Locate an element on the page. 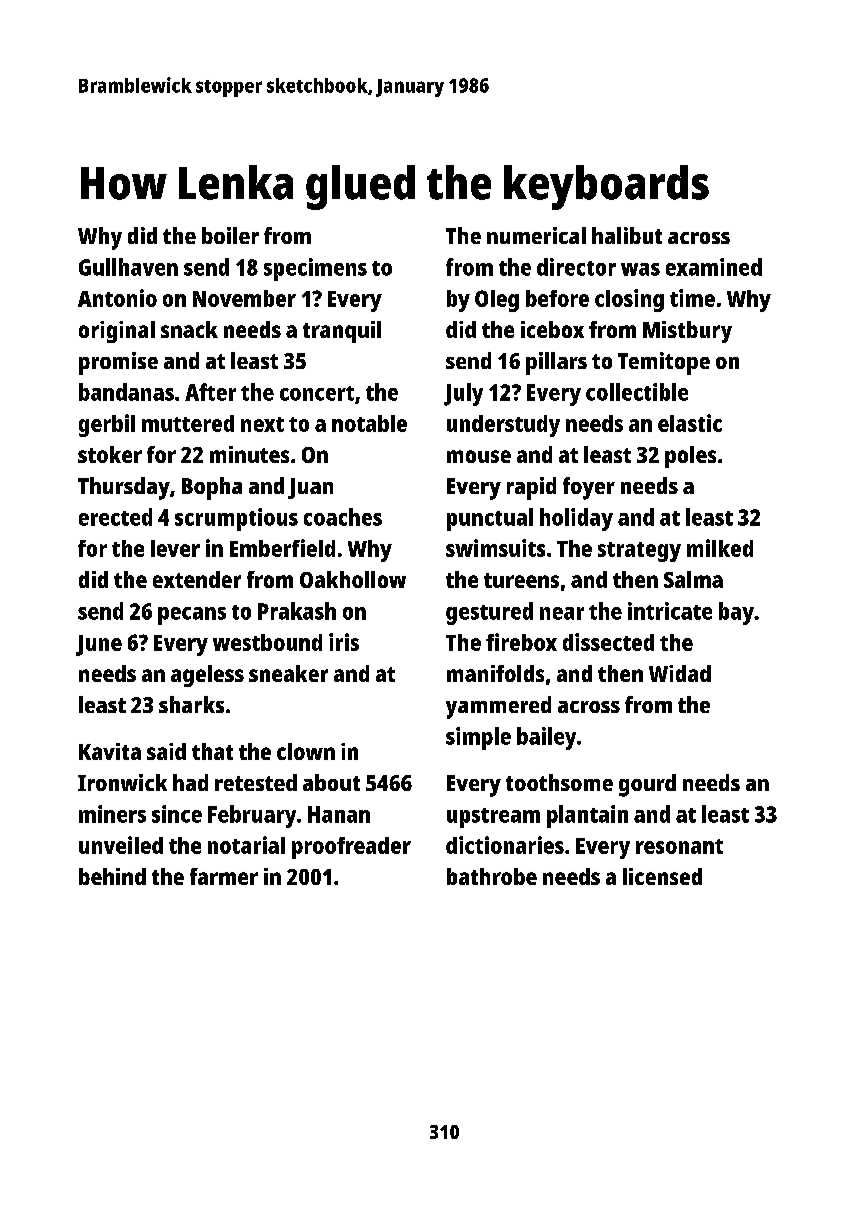 This image has width=858, height=1217. halibut is located at coordinates (627, 235).
